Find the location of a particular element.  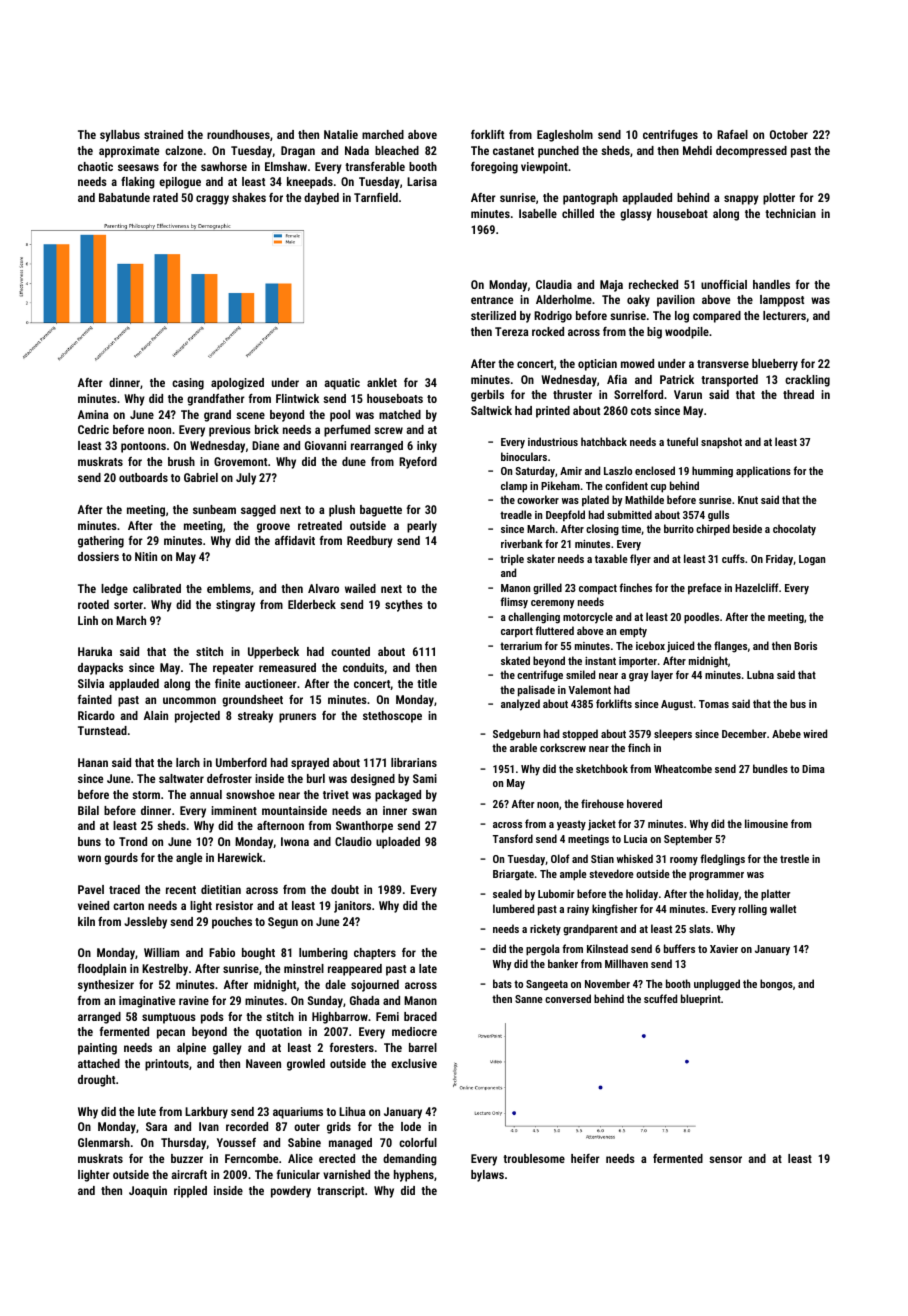

Umberford is located at coordinates (241, 762).
